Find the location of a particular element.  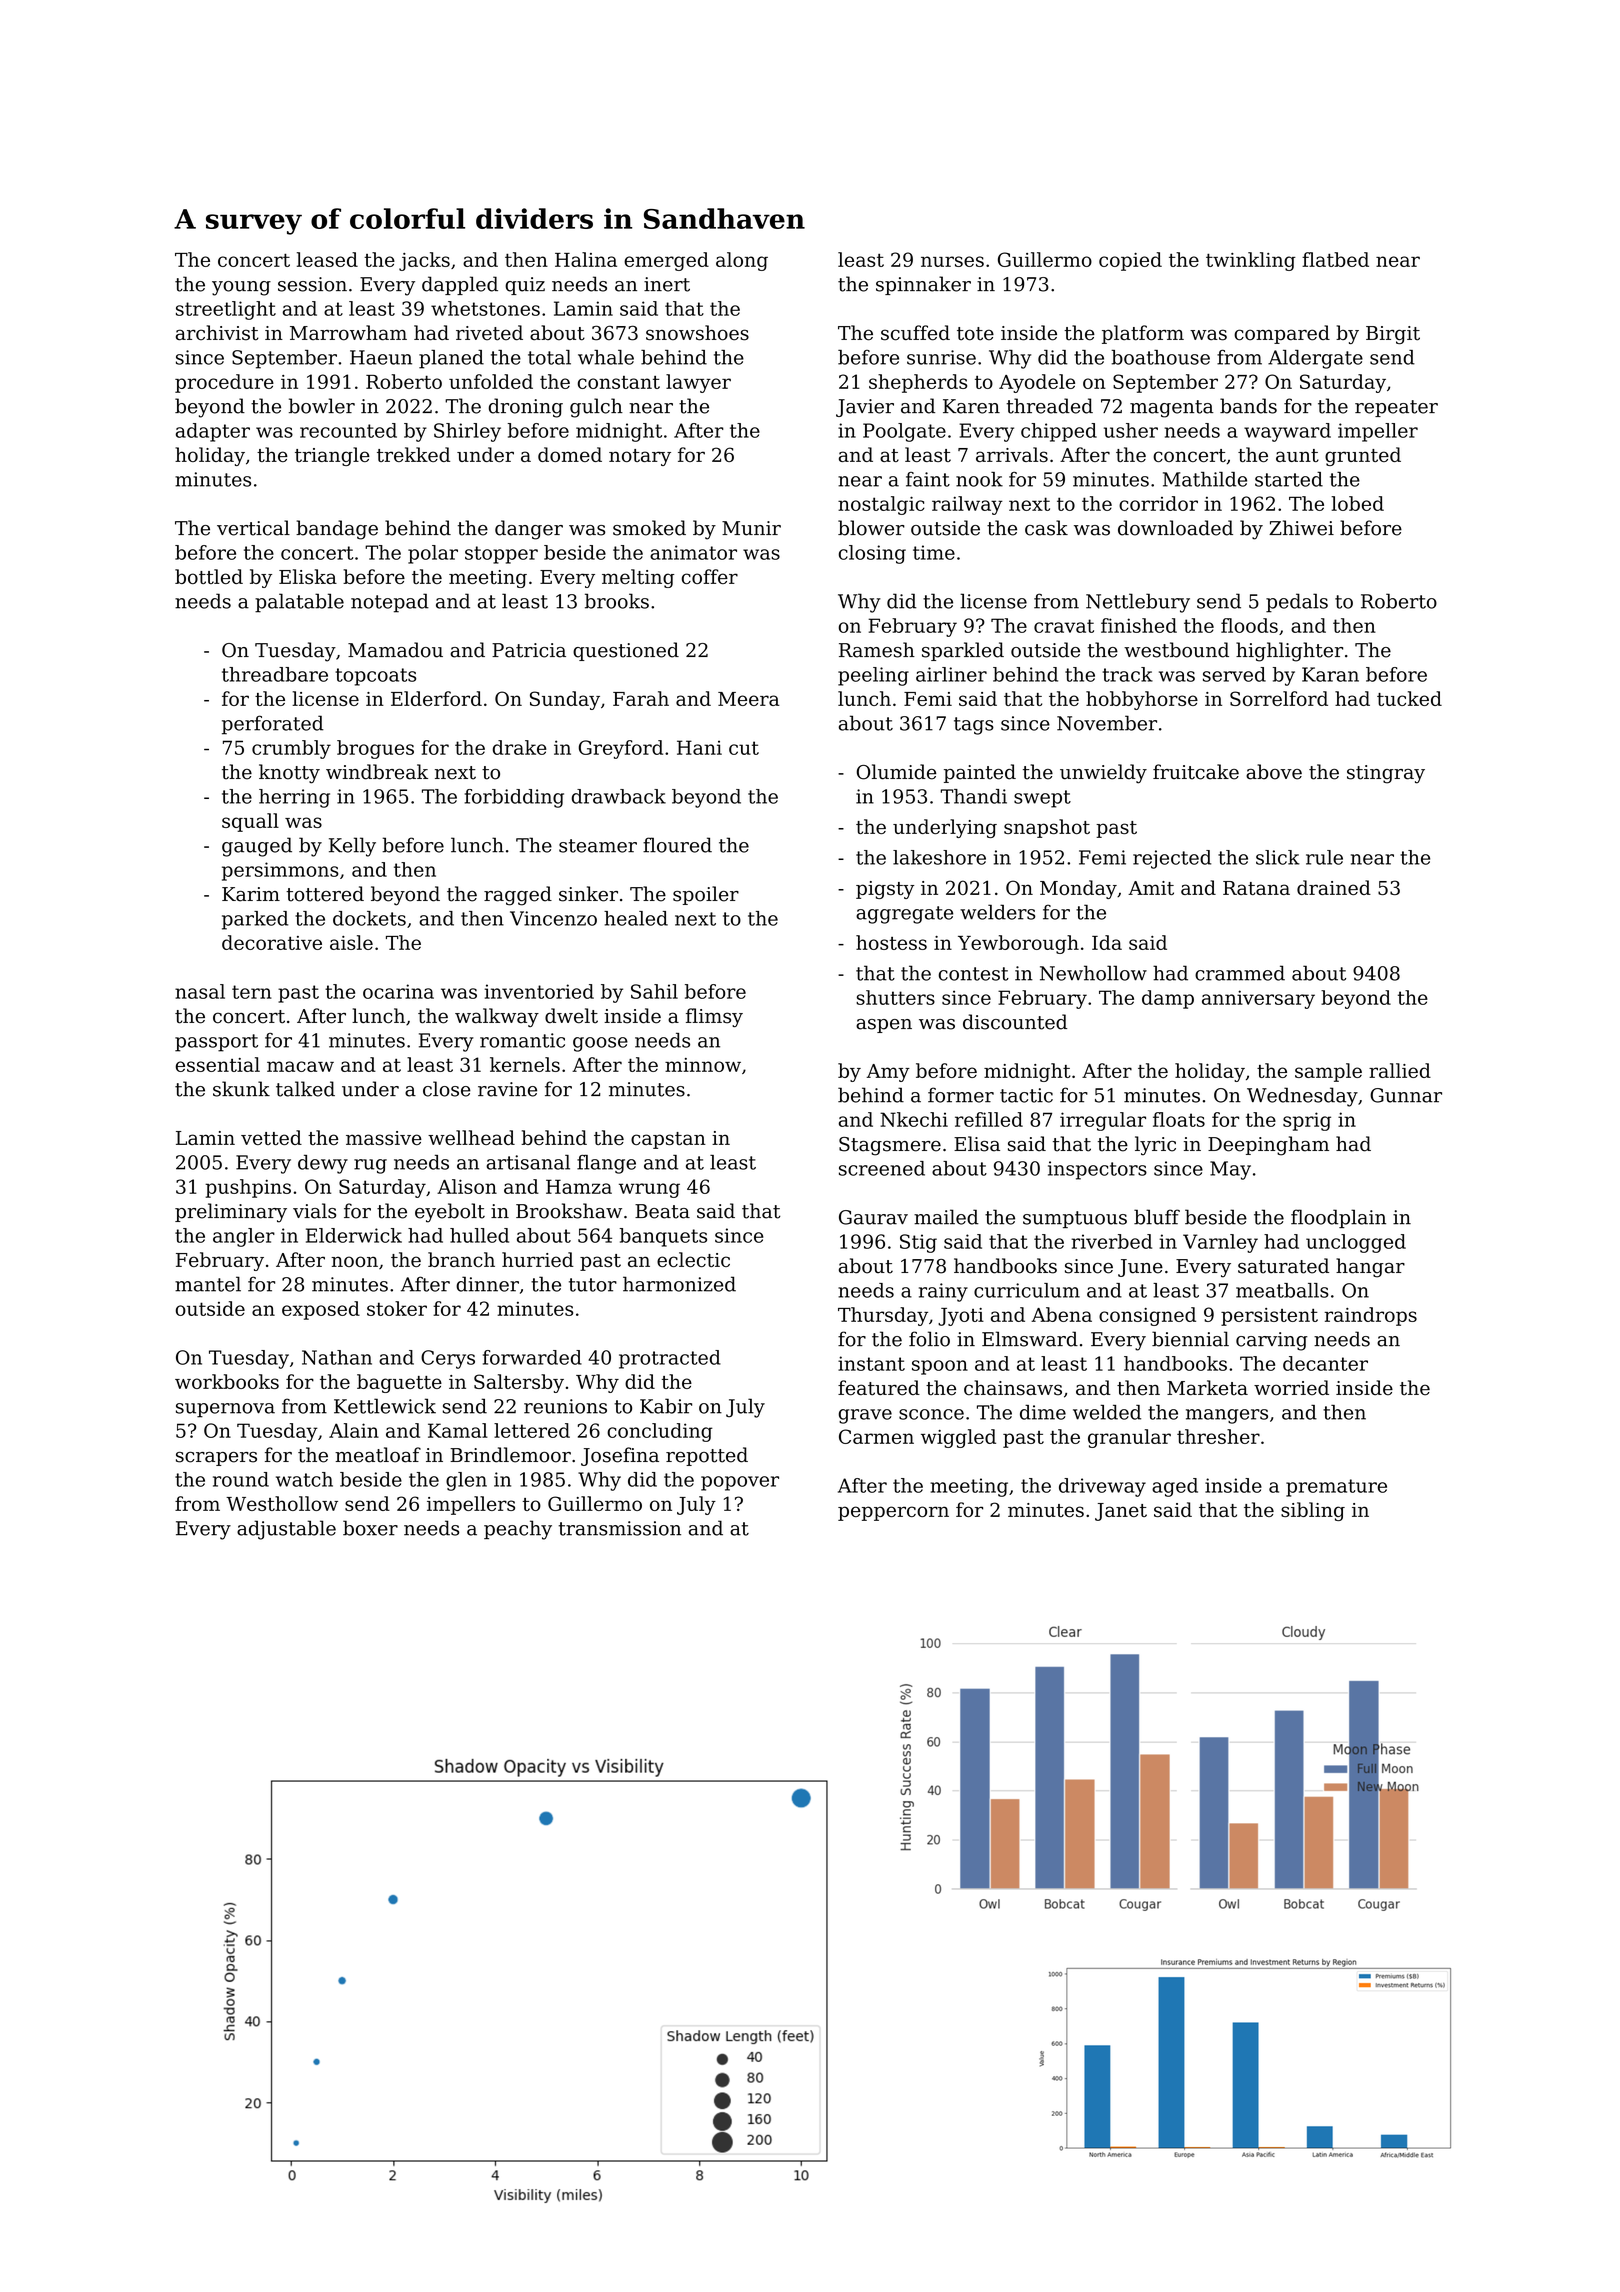

drained is located at coordinates (1334, 887).
